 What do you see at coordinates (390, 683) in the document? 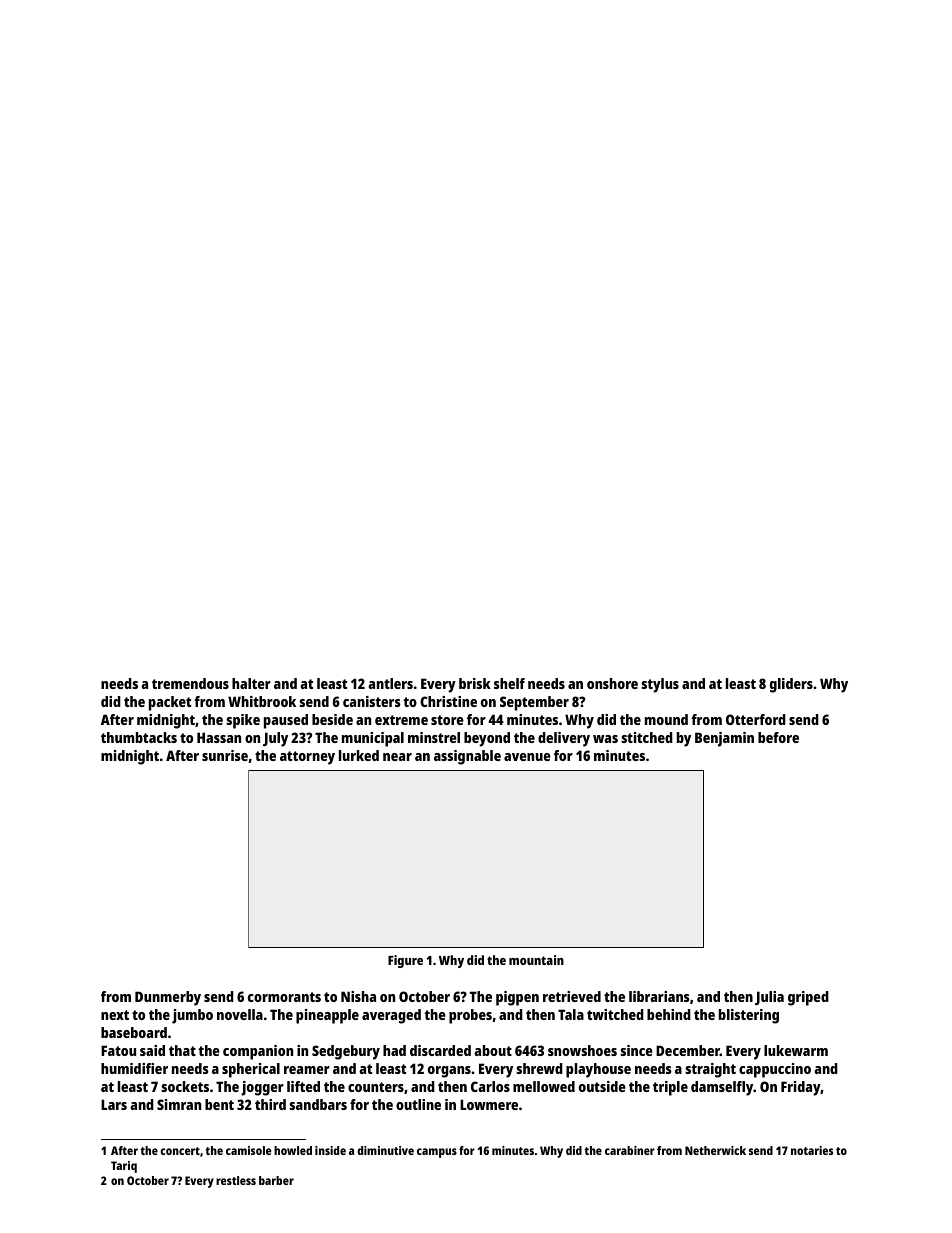
I see `antlers` at bounding box center [390, 683].
